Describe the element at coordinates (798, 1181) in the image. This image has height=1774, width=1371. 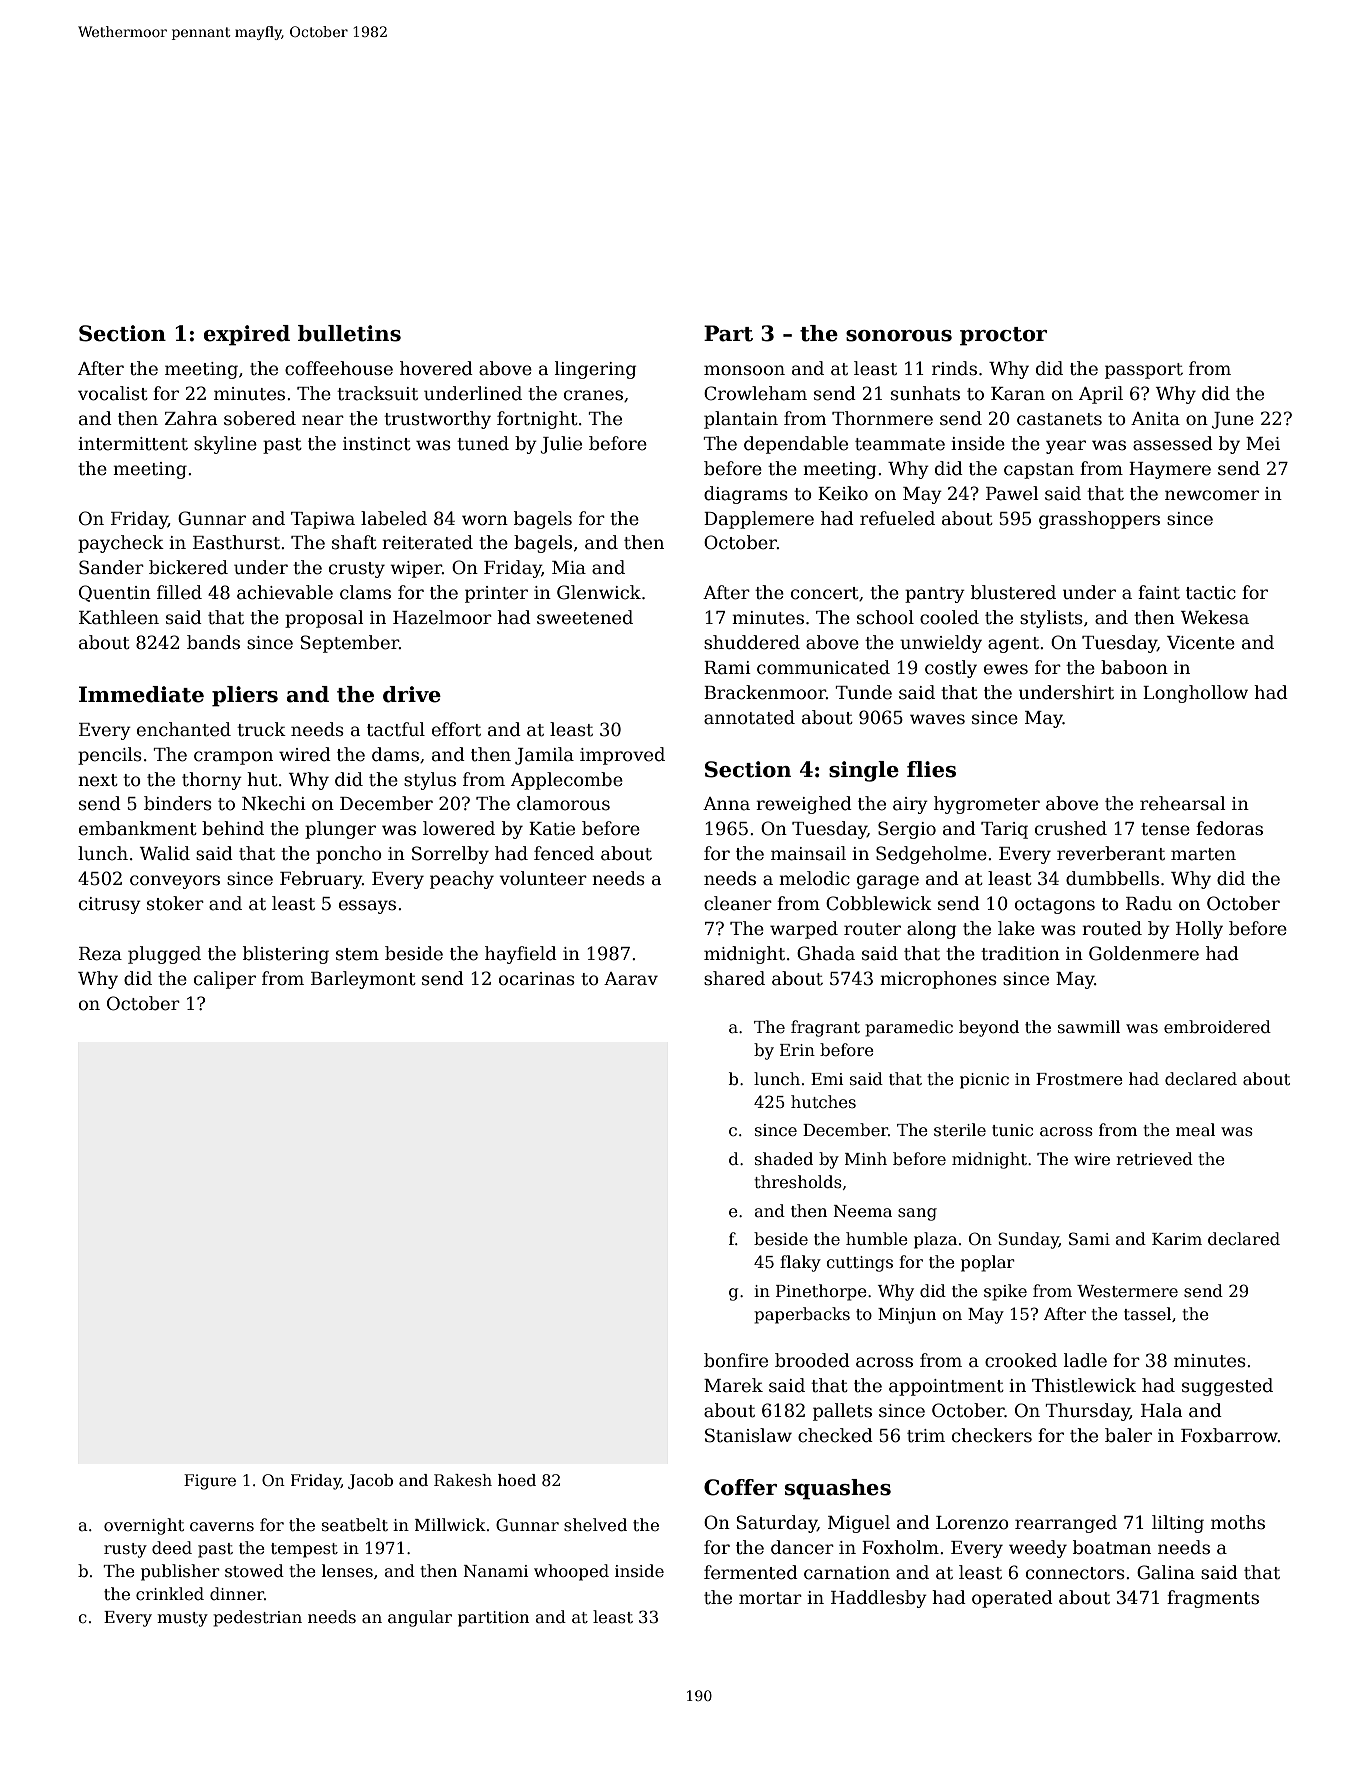
I see `thresholds` at that location.
